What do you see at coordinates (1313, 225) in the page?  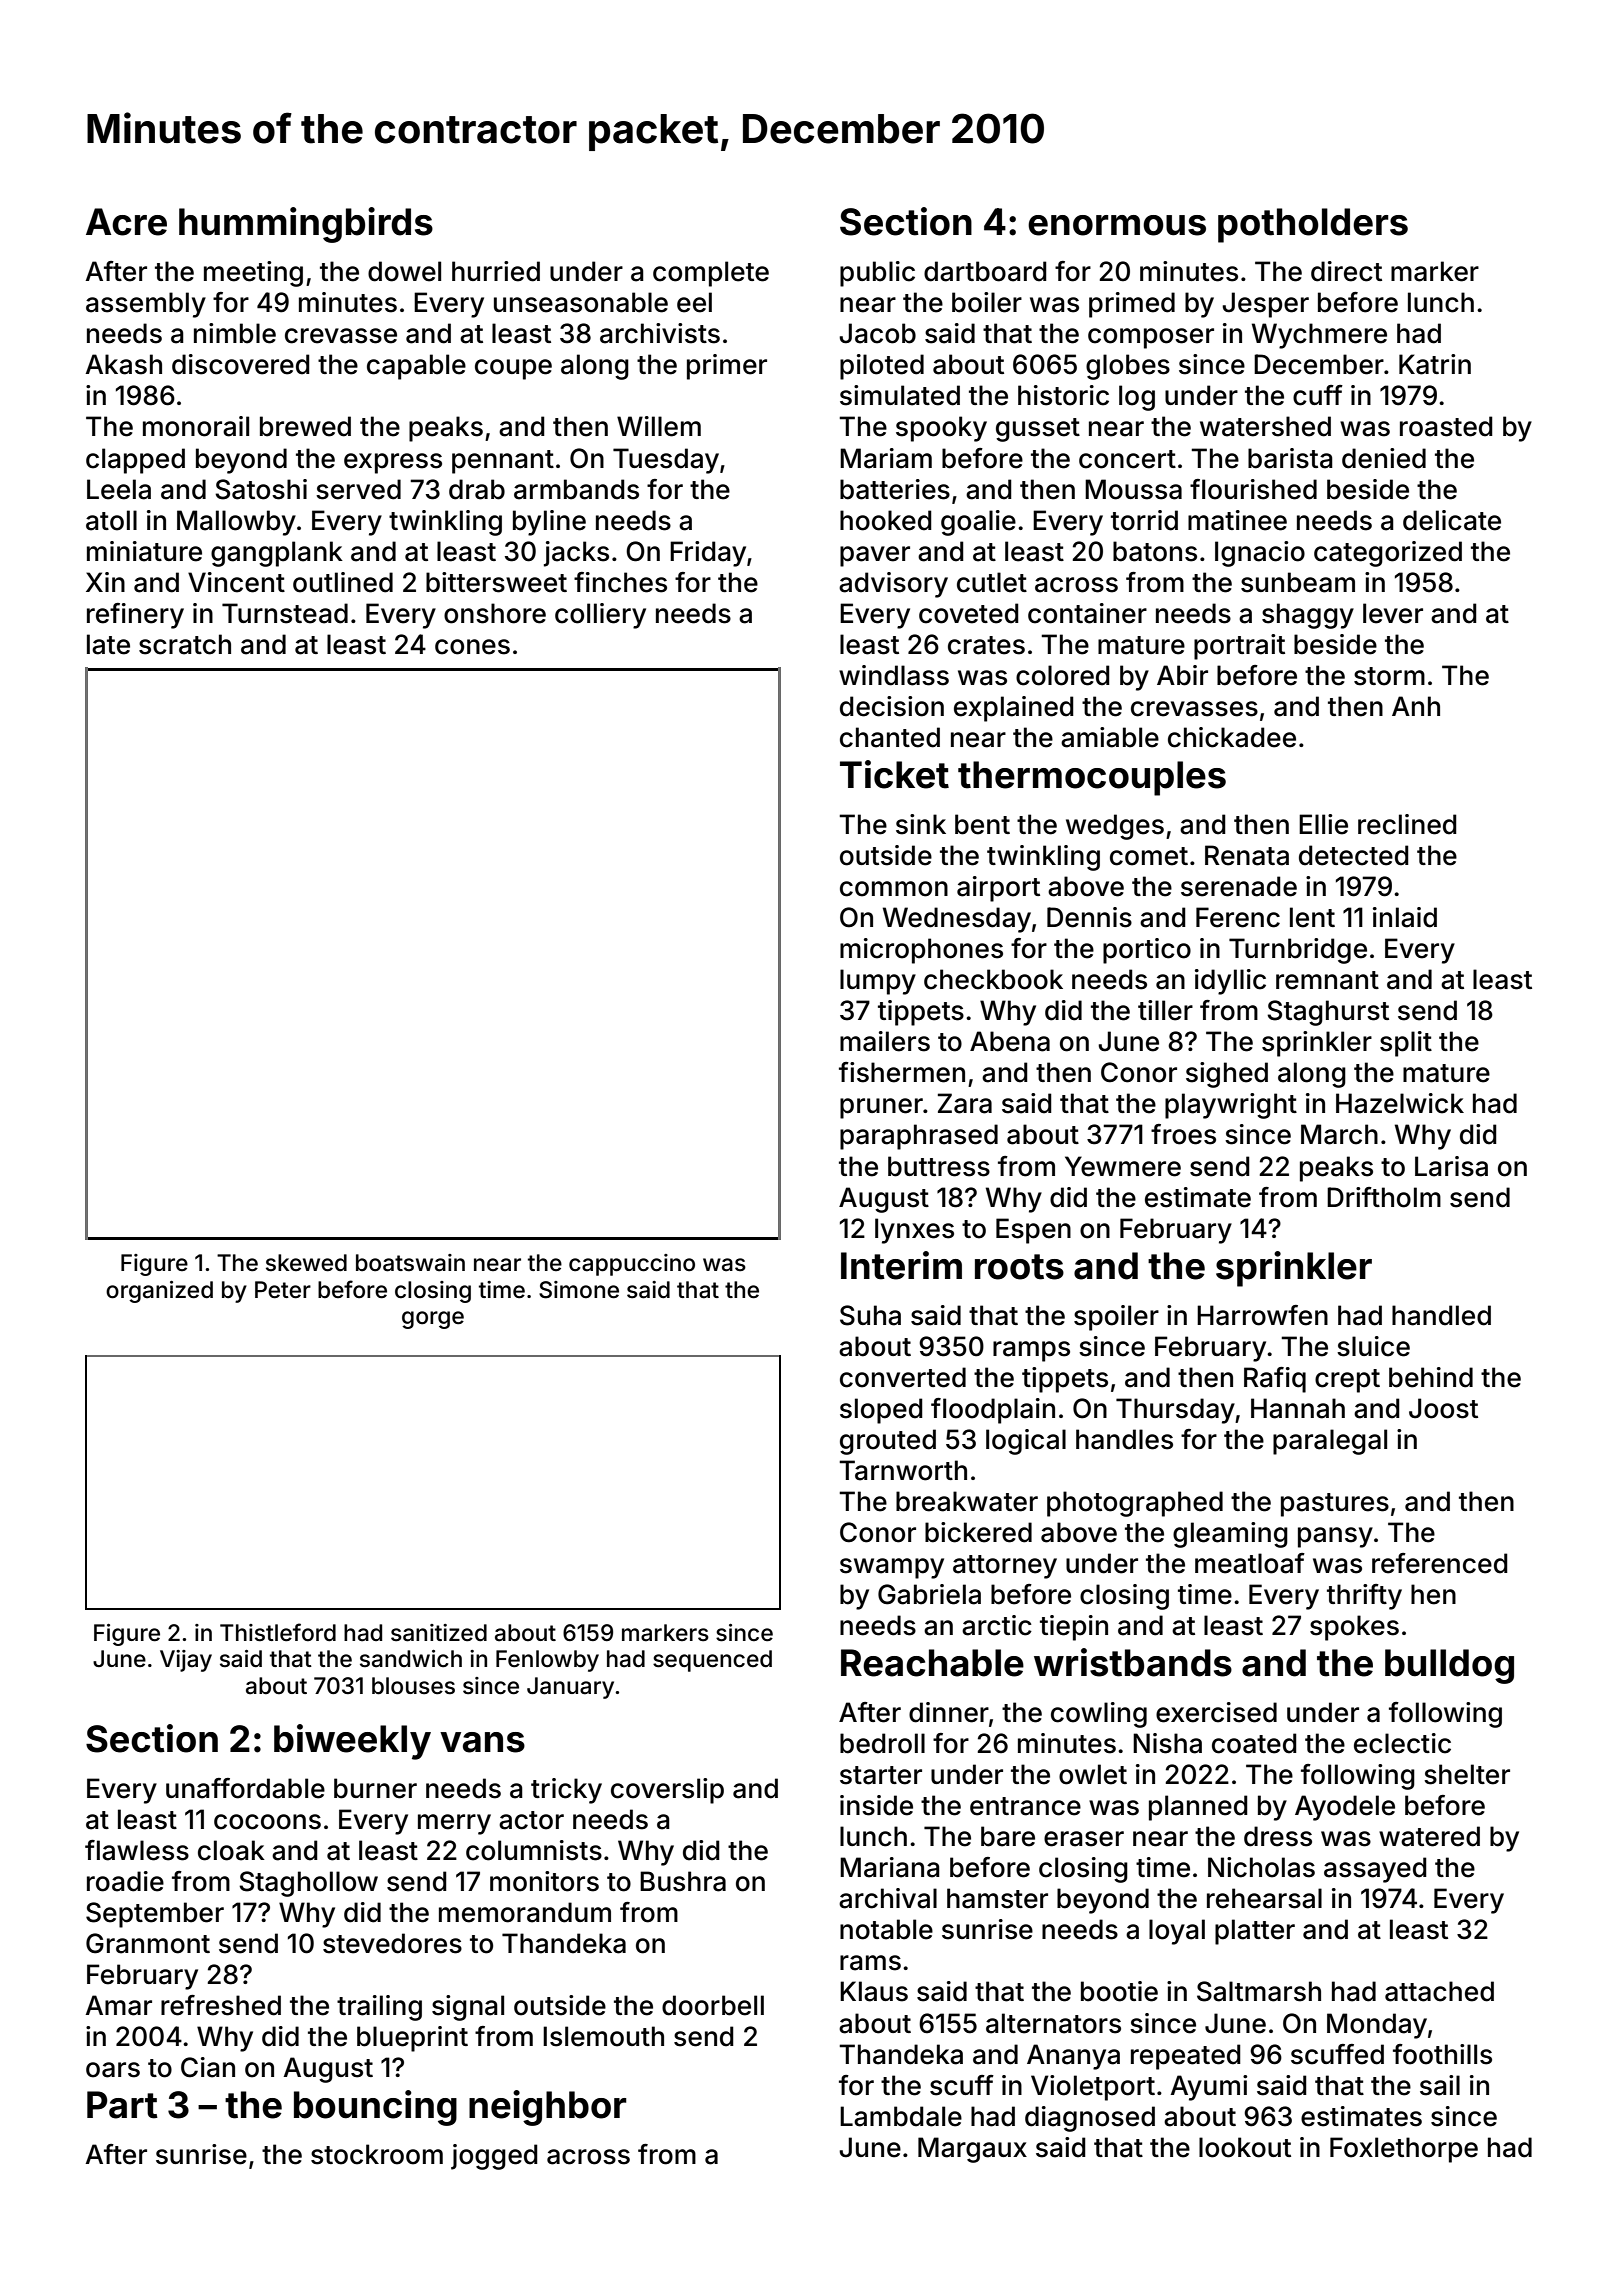 I see `potholders` at bounding box center [1313, 225].
